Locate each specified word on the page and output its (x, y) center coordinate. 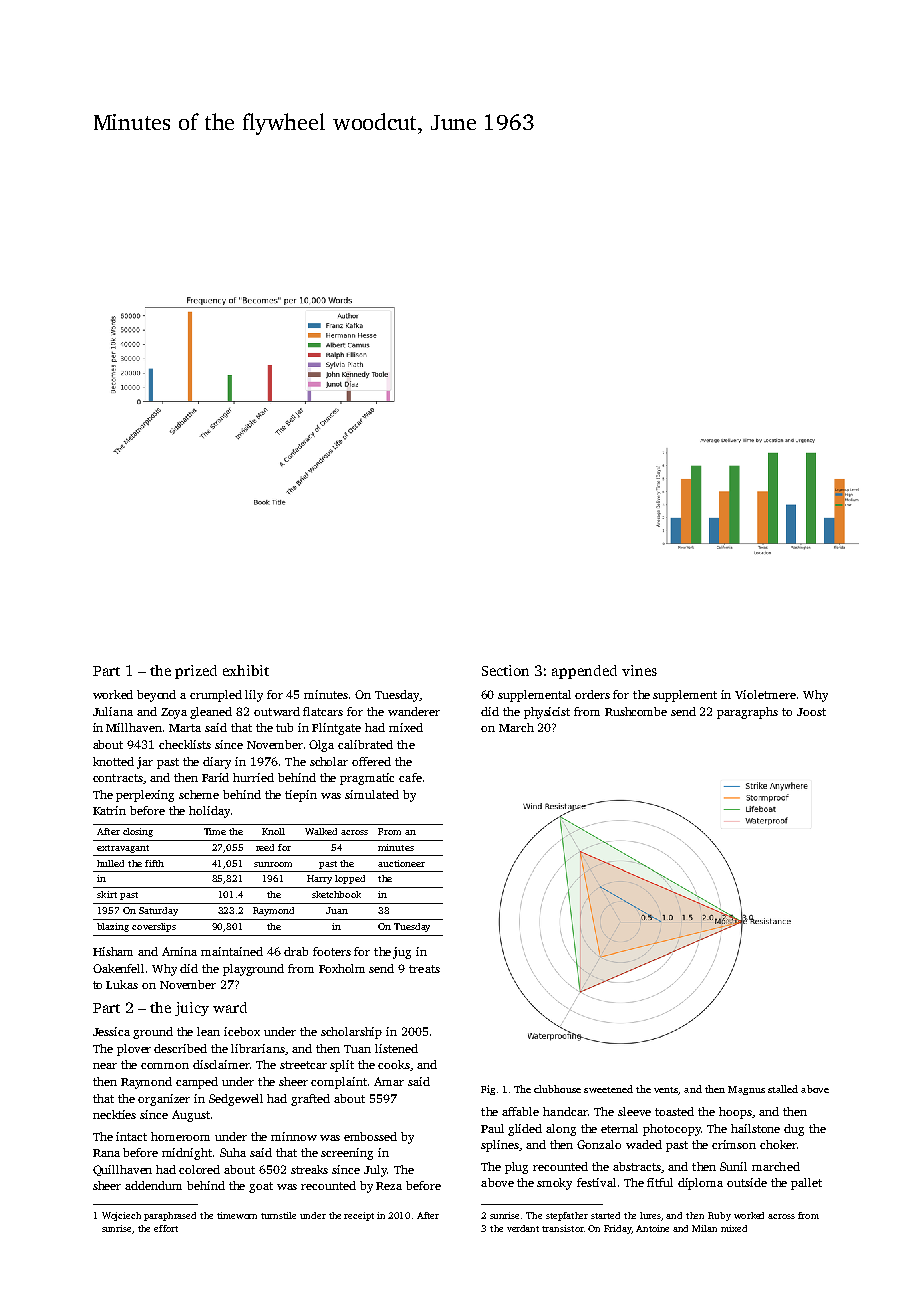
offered (371, 761)
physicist (547, 713)
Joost (811, 712)
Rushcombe (636, 711)
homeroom (180, 1136)
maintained (232, 951)
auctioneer (401, 863)
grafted (310, 1100)
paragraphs (747, 713)
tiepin (301, 796)
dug (794, 1130)
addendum (153, 1185)
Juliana (113, 711)
